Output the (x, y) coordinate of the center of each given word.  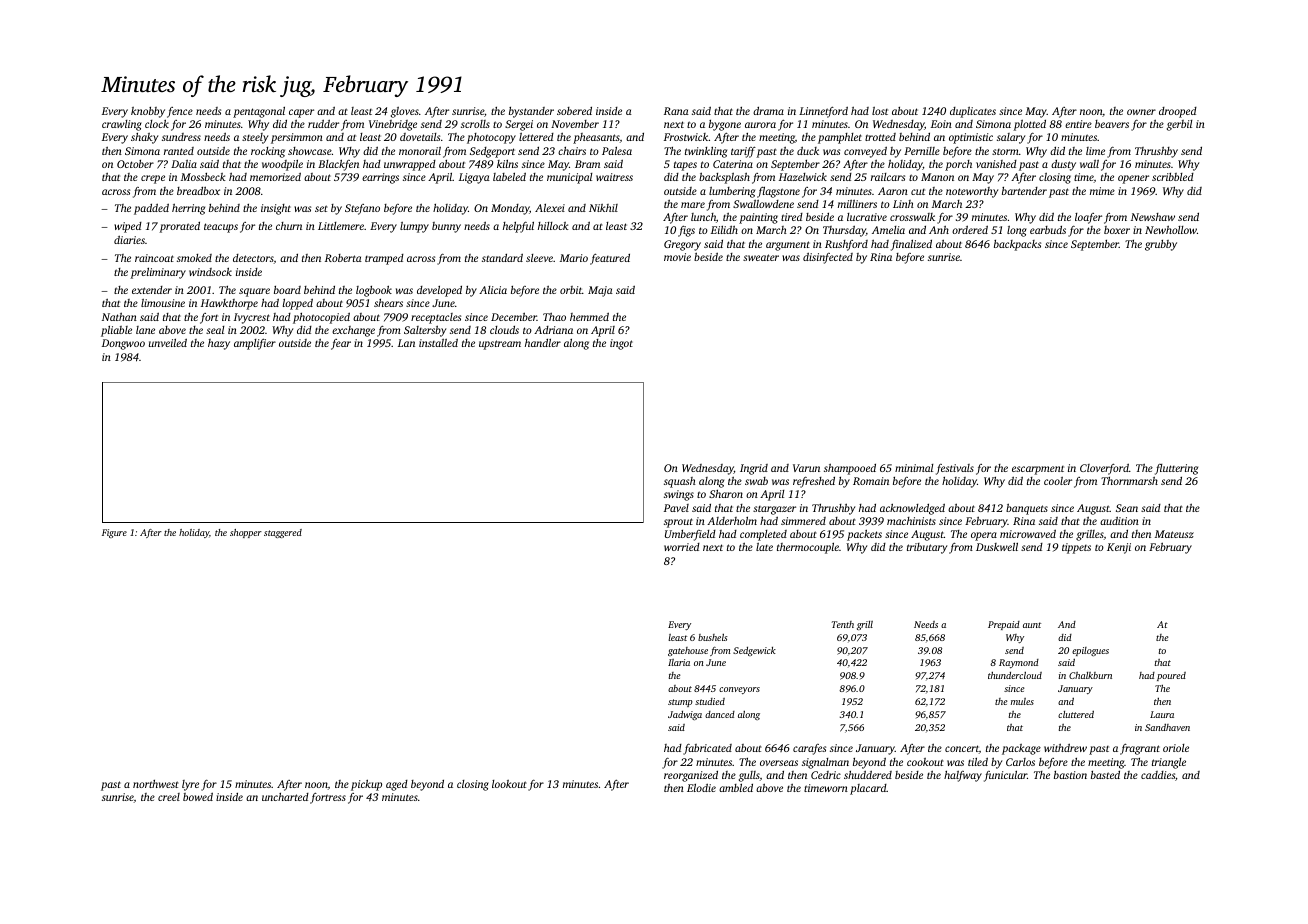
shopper (246, 533)
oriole (1176, 748)
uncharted (285, 797)
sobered (574, 111)
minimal (914, 468)
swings (679, 495)
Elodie (701, 787)
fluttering (1176, 469)
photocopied (321, 318)
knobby (148, 112)
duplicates (973, 112)
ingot (621, 344)
